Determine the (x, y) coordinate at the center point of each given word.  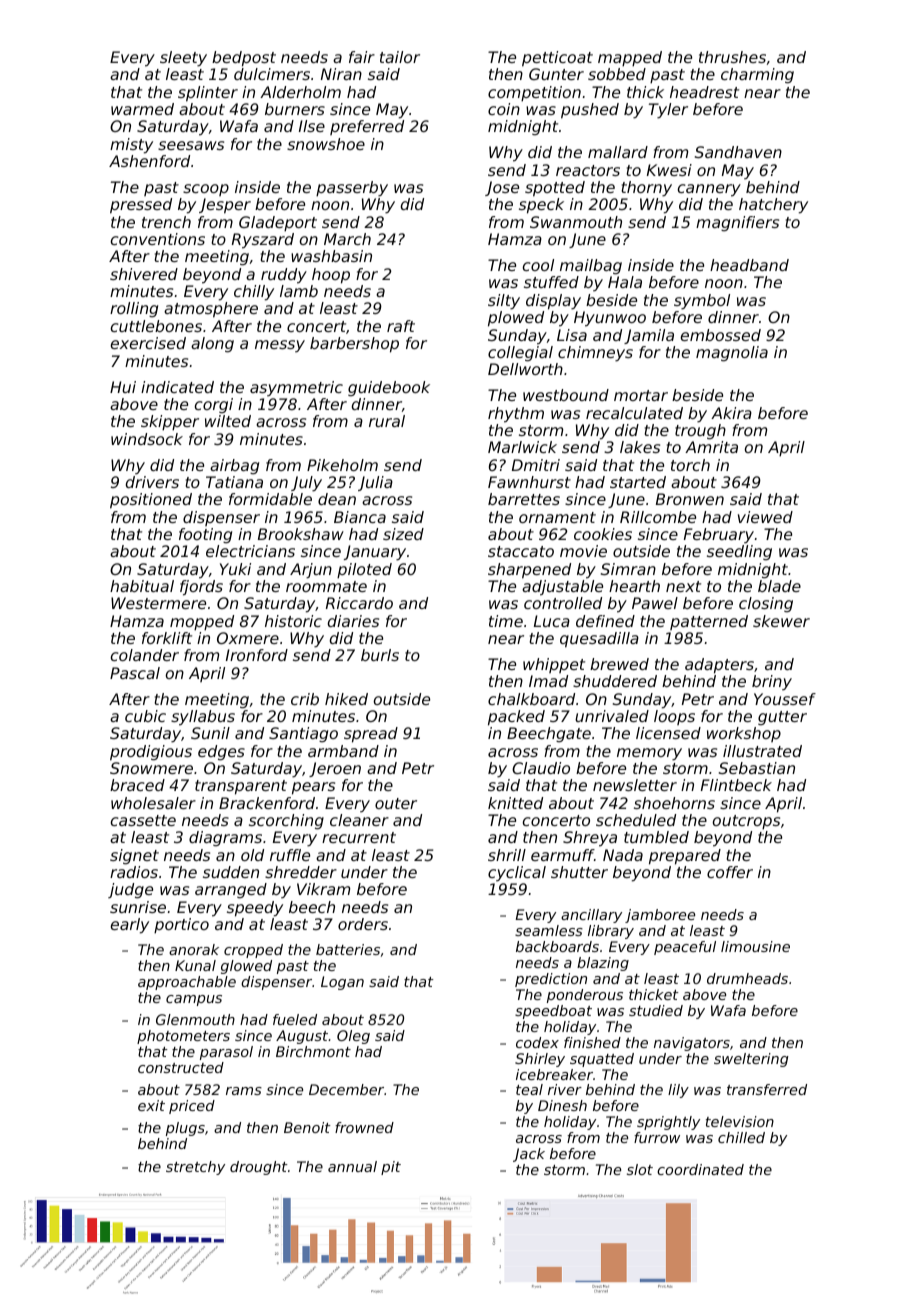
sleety (183, 59)
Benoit (307, 1127)
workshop (744, 734)
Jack (529, 1155)
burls (380, 655)
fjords (201, 588)
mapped (630, 59)
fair (362, 57)
